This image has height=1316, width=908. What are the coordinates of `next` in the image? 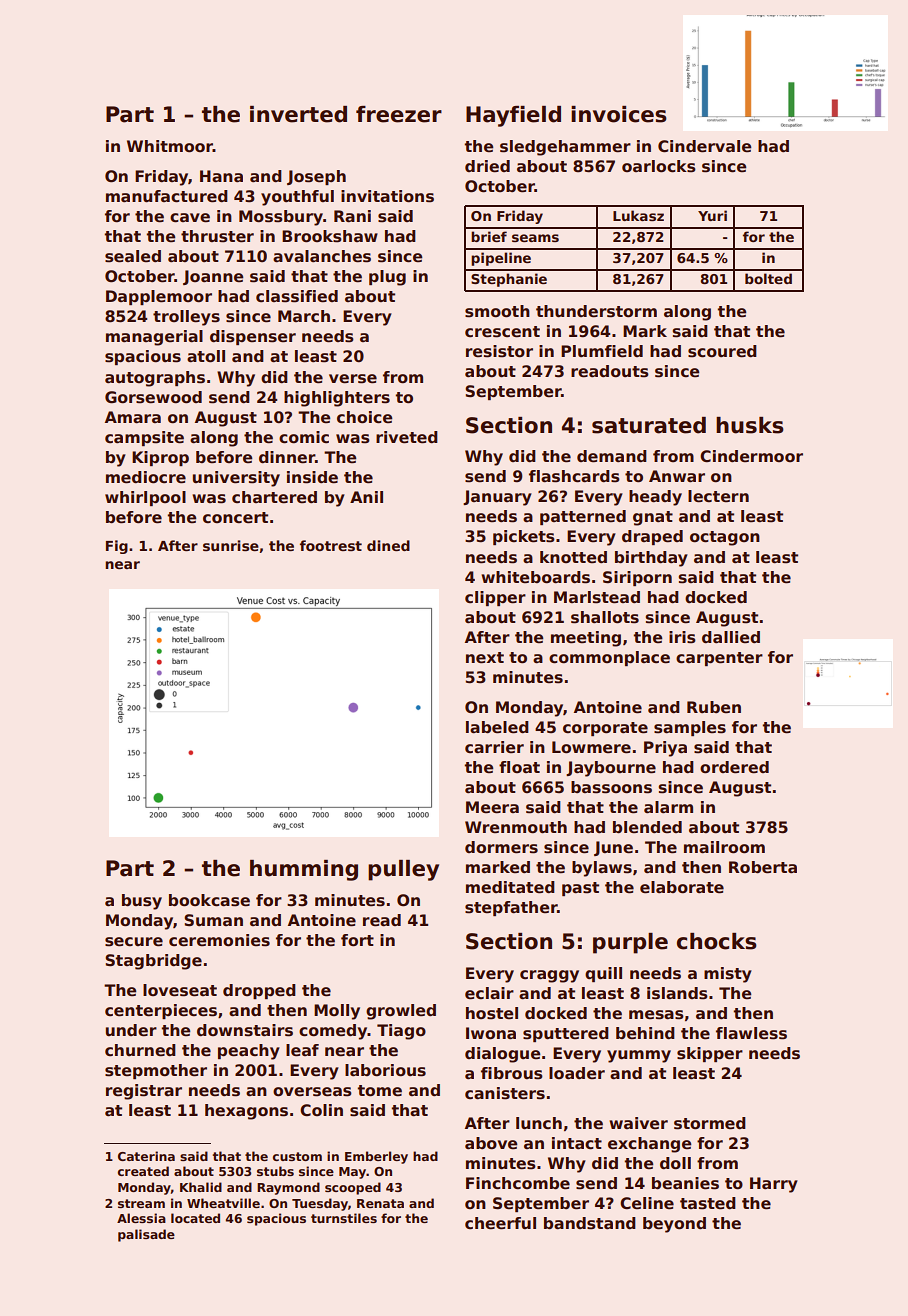 It's located at (485, 658).
